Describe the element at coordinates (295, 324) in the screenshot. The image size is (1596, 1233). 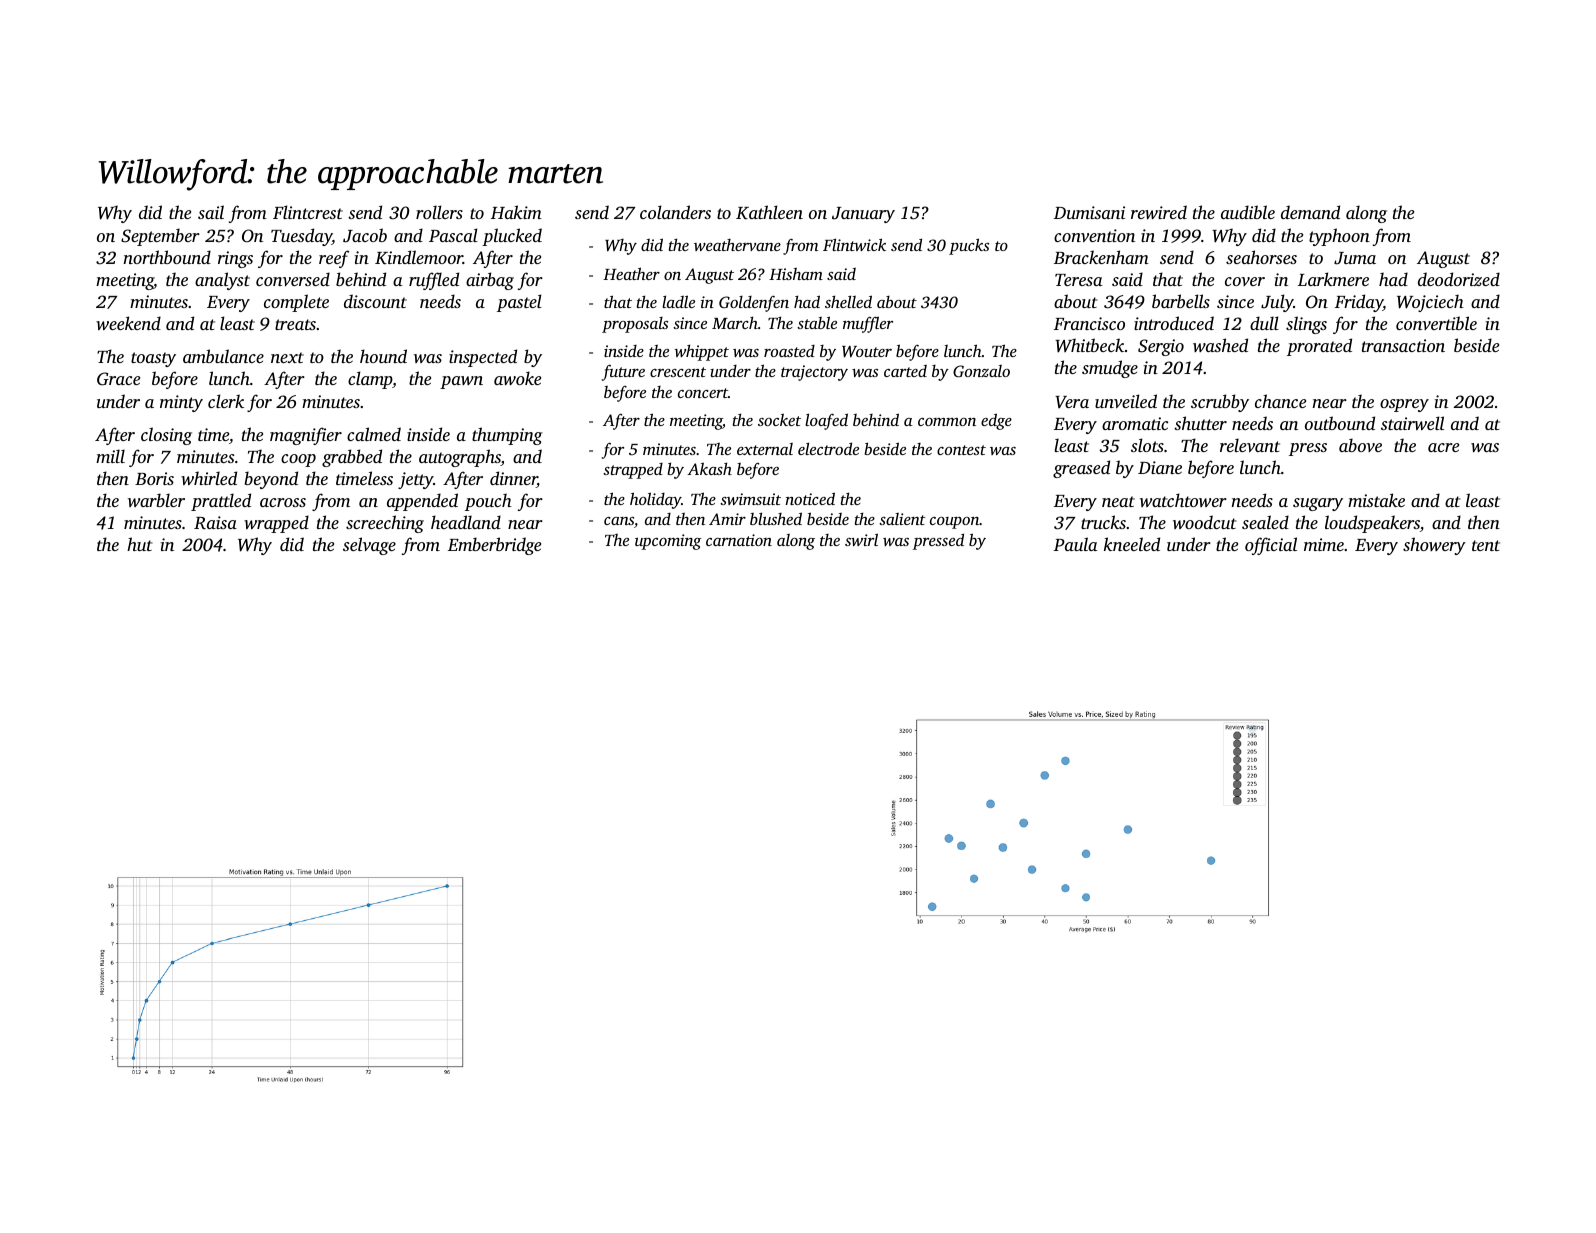
I see `treats` at that location.
